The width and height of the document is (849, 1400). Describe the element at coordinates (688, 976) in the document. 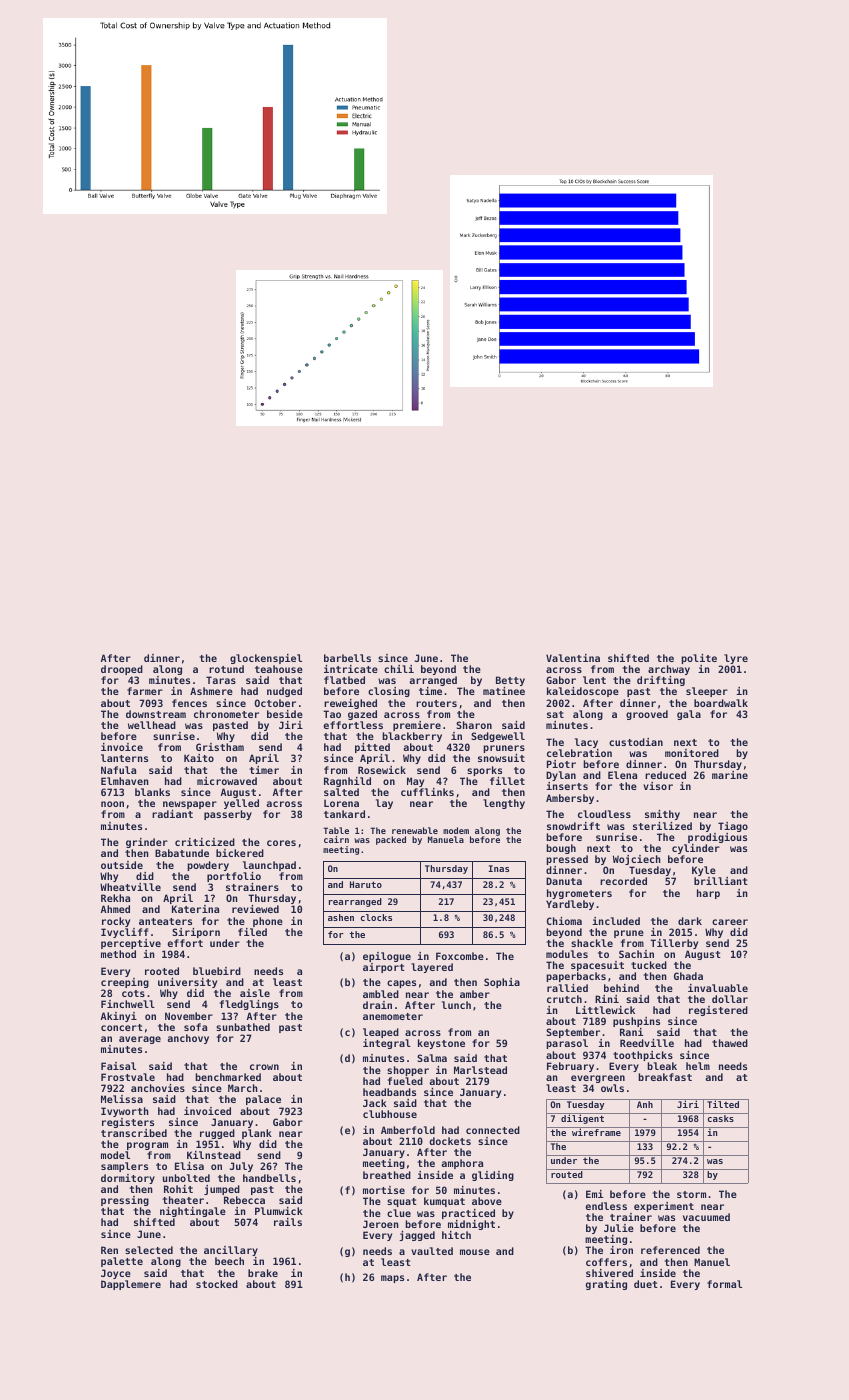

I see `Ghada` at that location.
